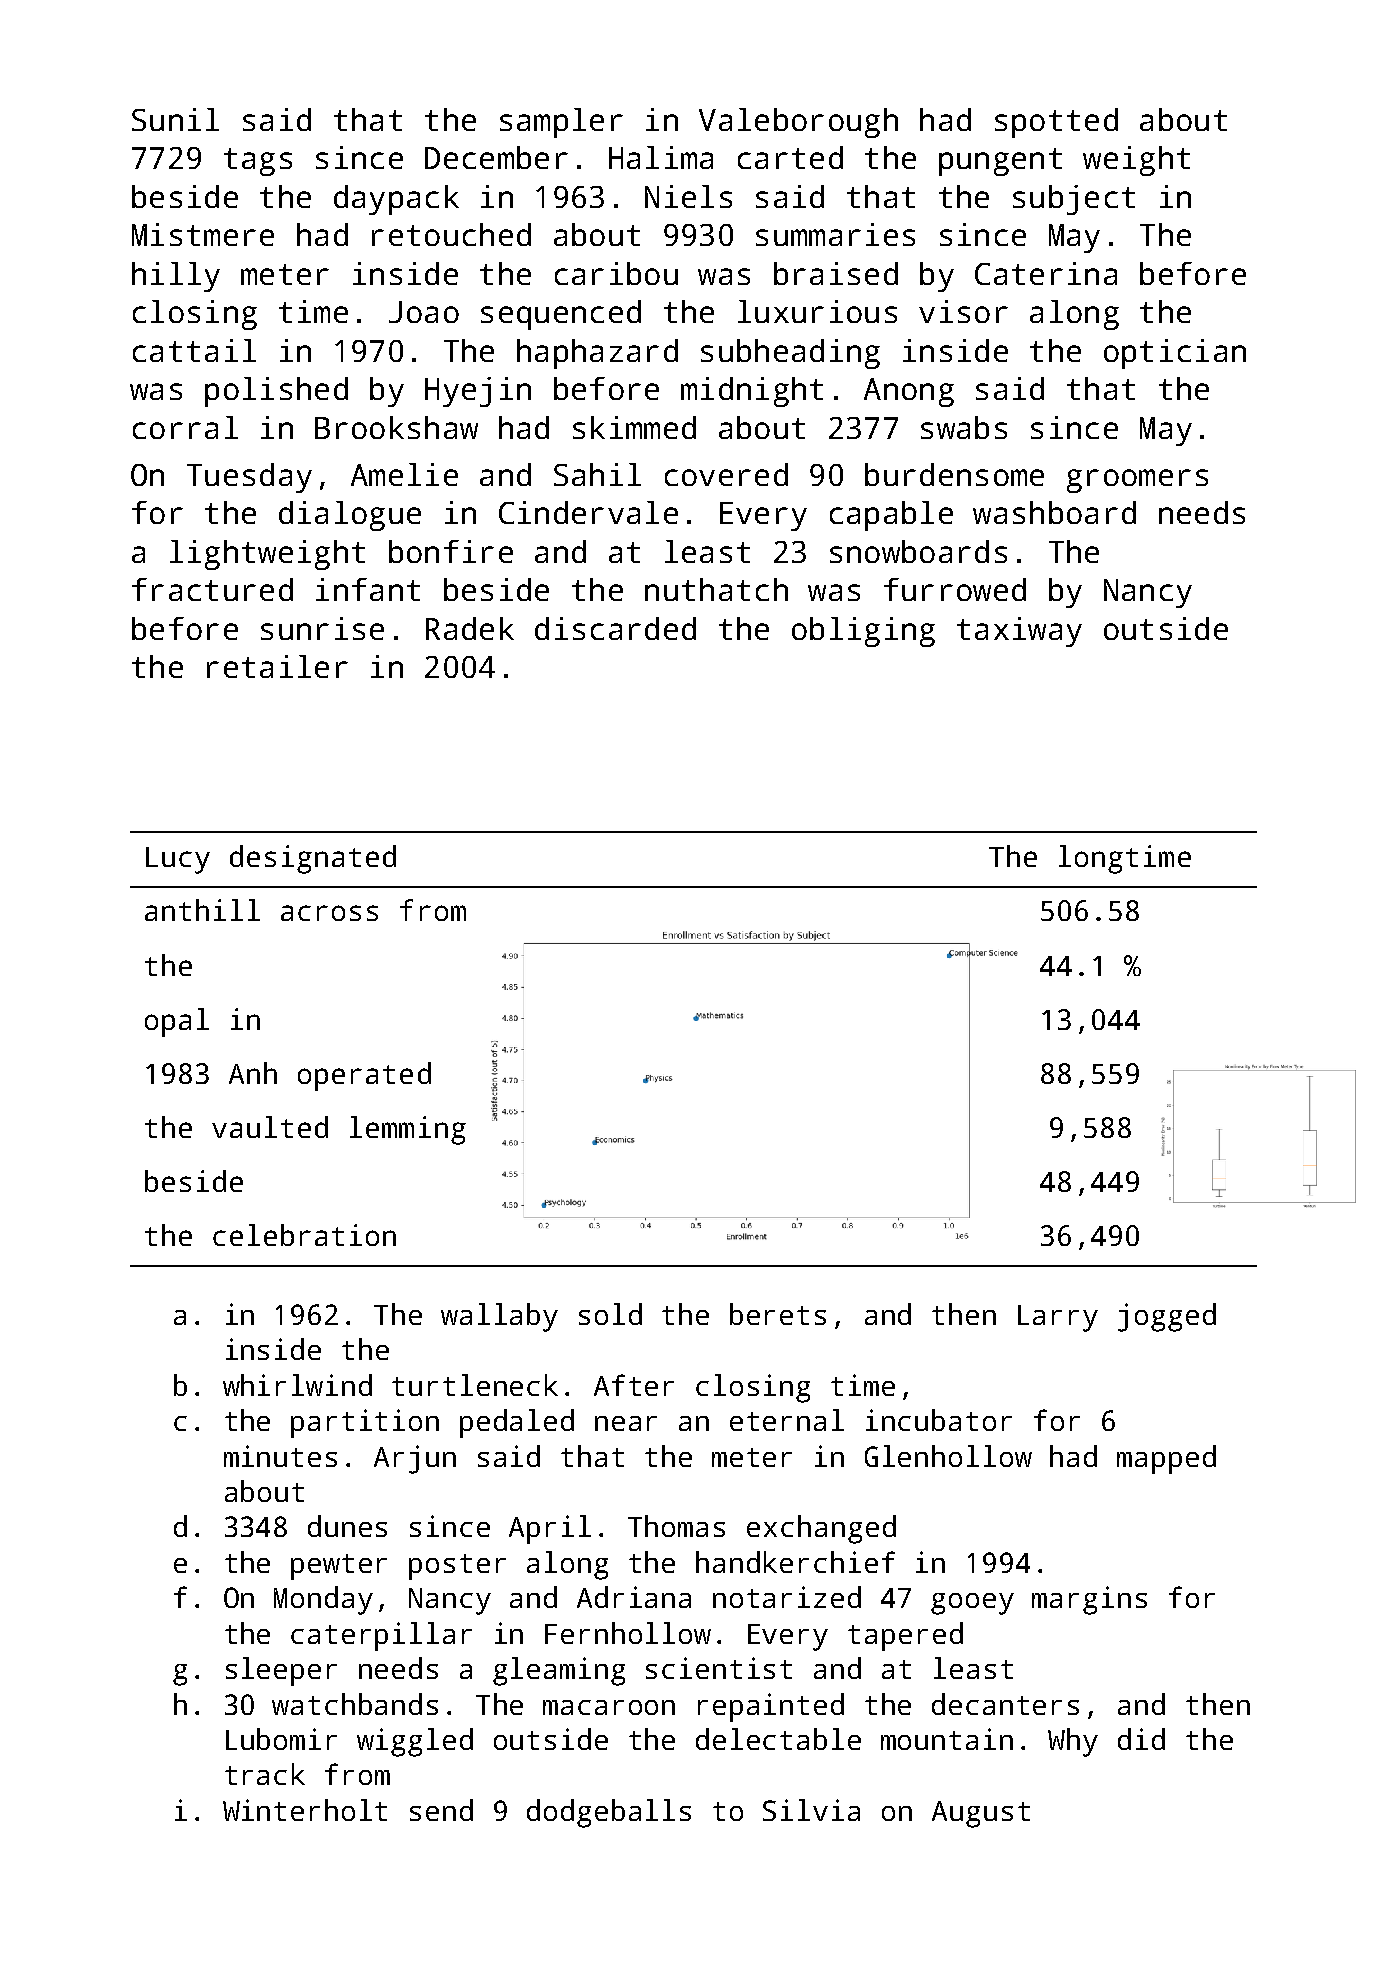 The image size is (1386, 1969). I want to click on obliging, so click(863, 632).
